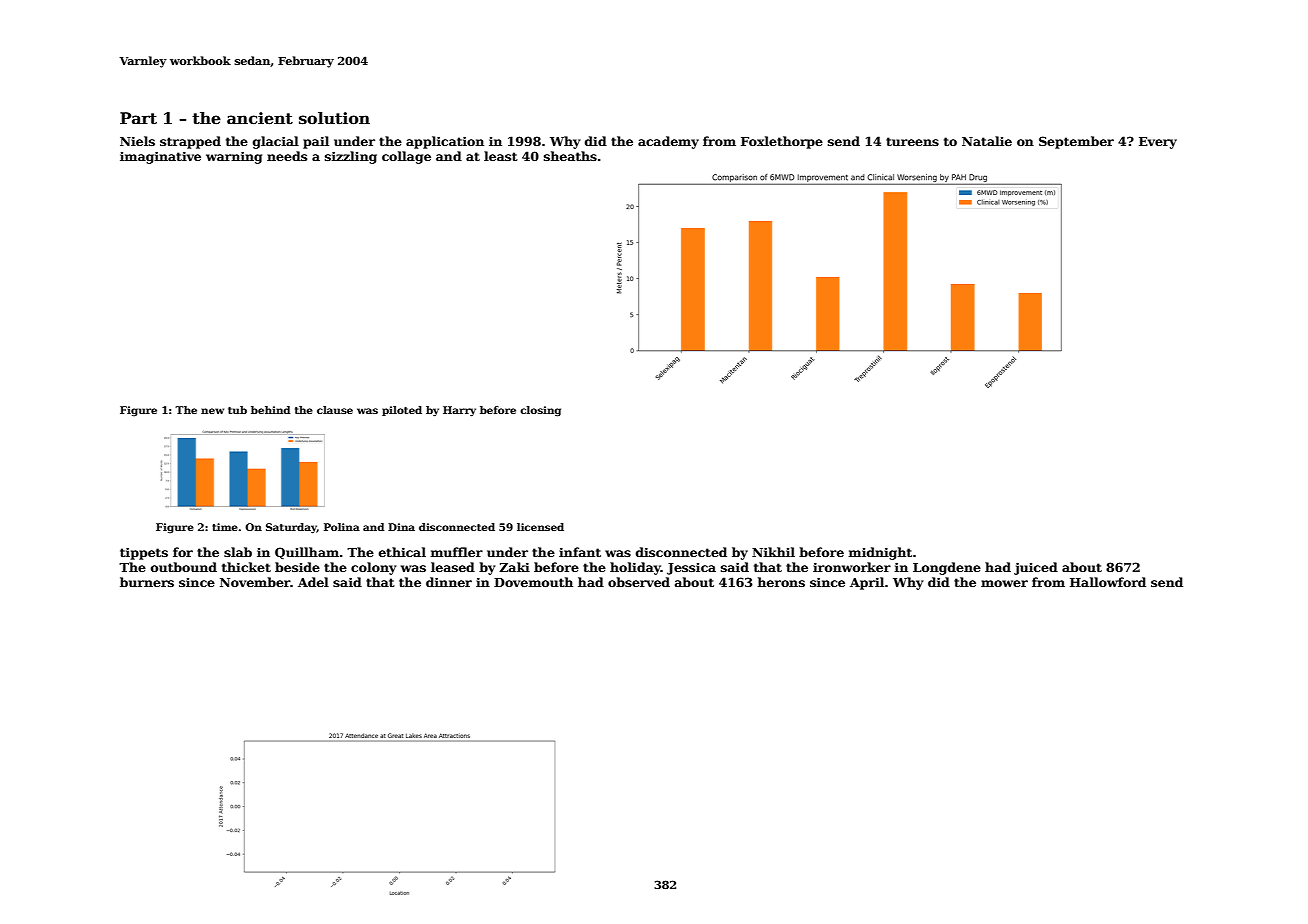  I want to click on Niels, so click(137, 141).
